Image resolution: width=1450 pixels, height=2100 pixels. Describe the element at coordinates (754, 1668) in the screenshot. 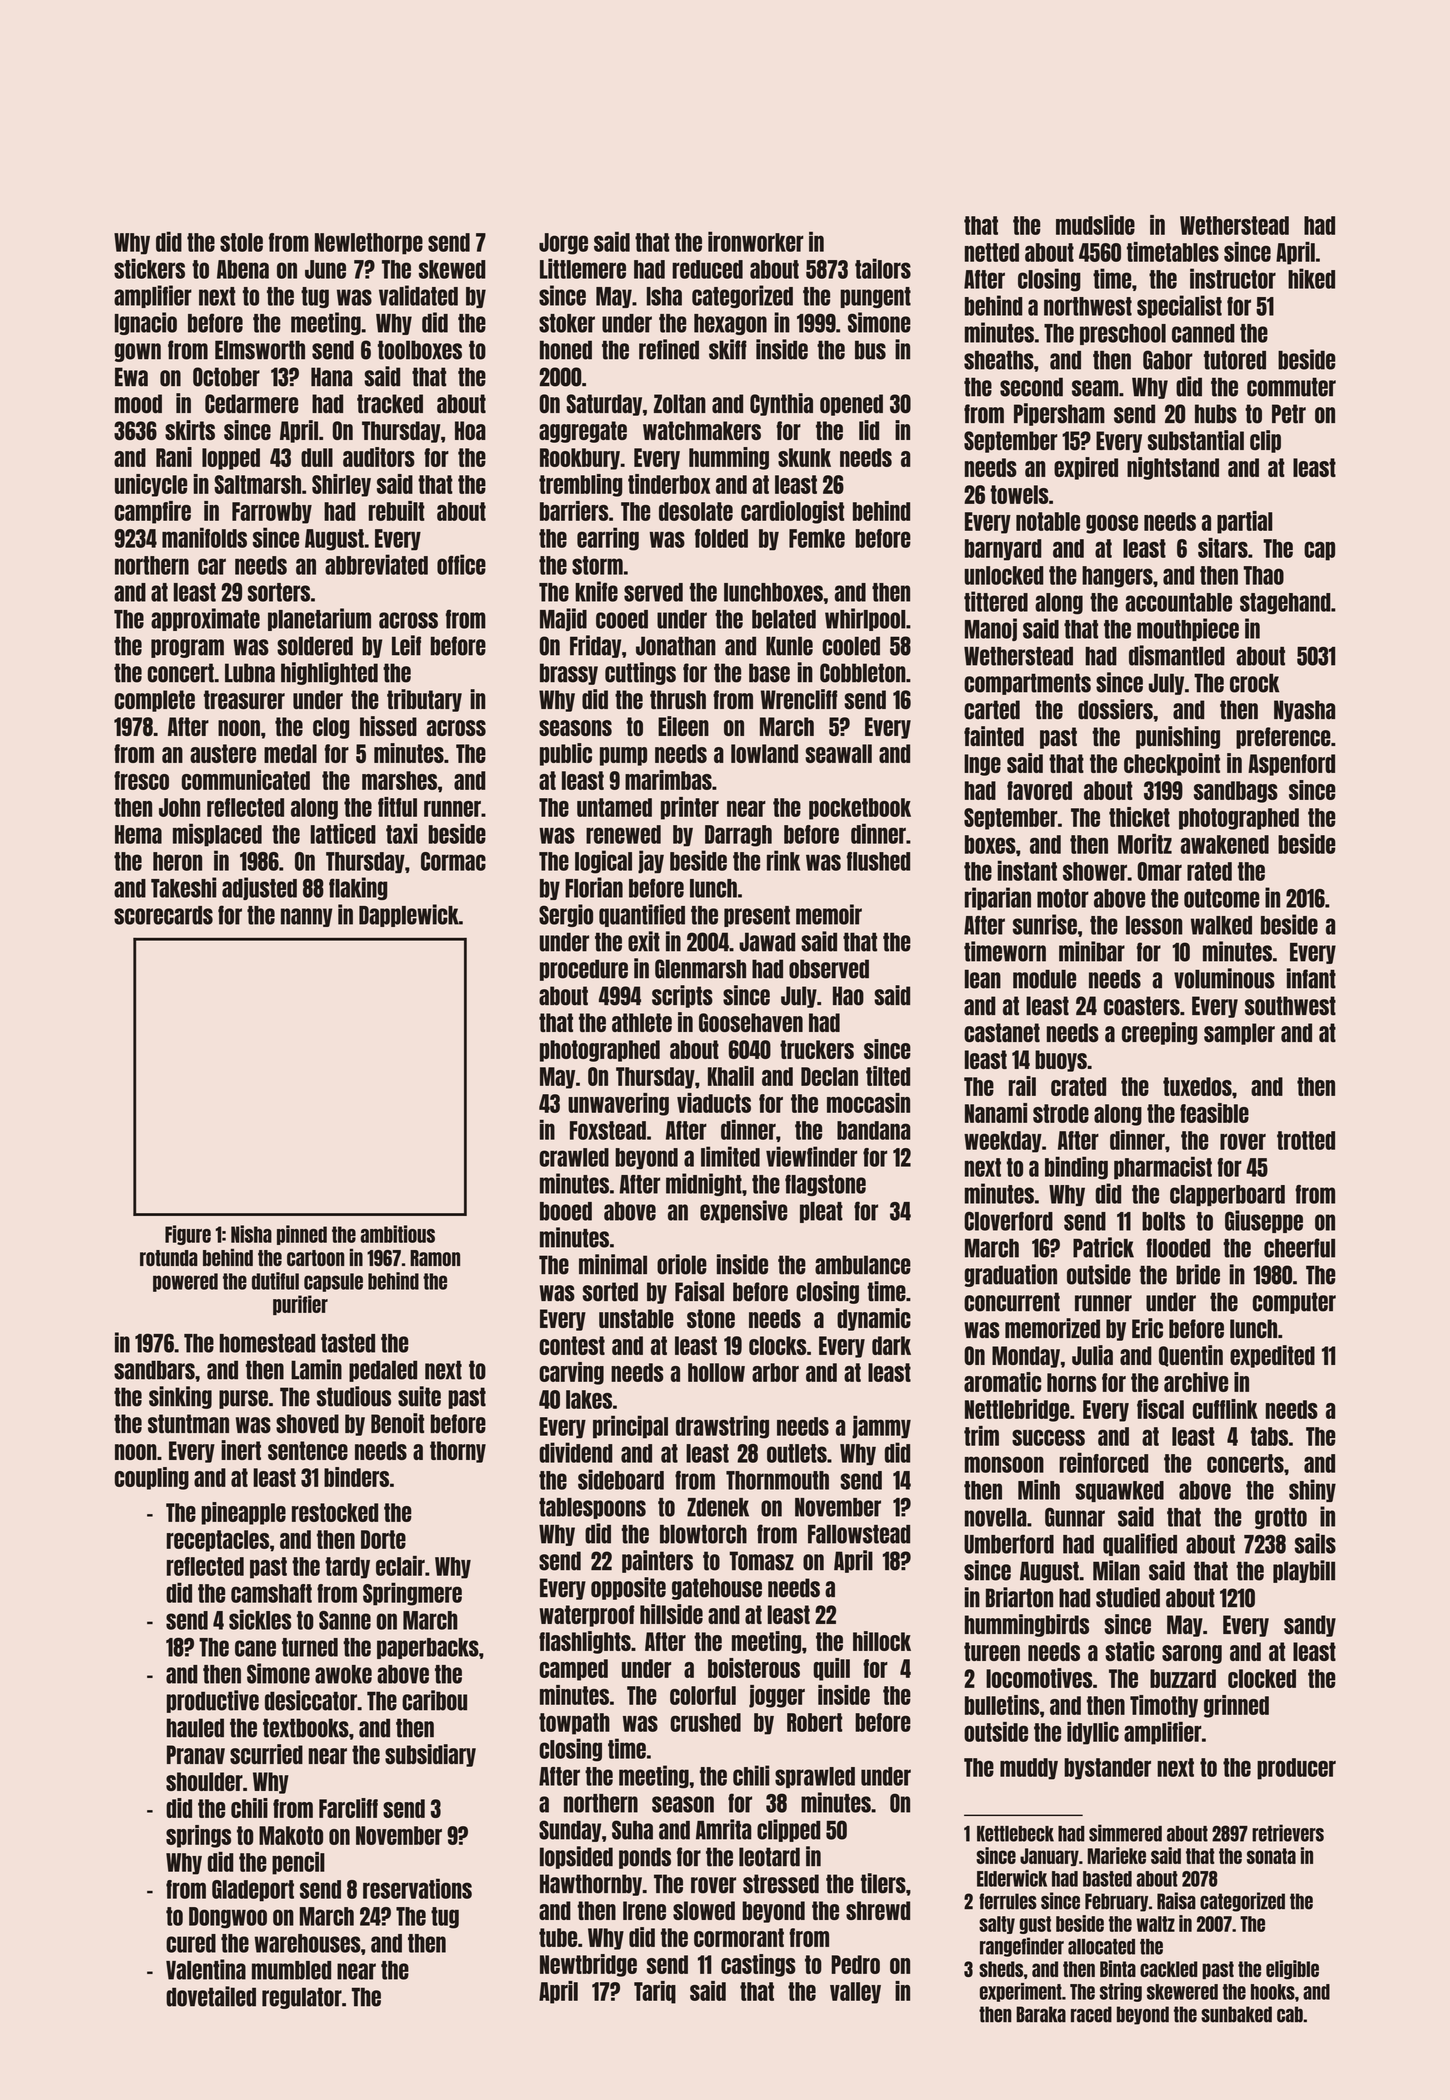

I see `boisterous` at that location.
